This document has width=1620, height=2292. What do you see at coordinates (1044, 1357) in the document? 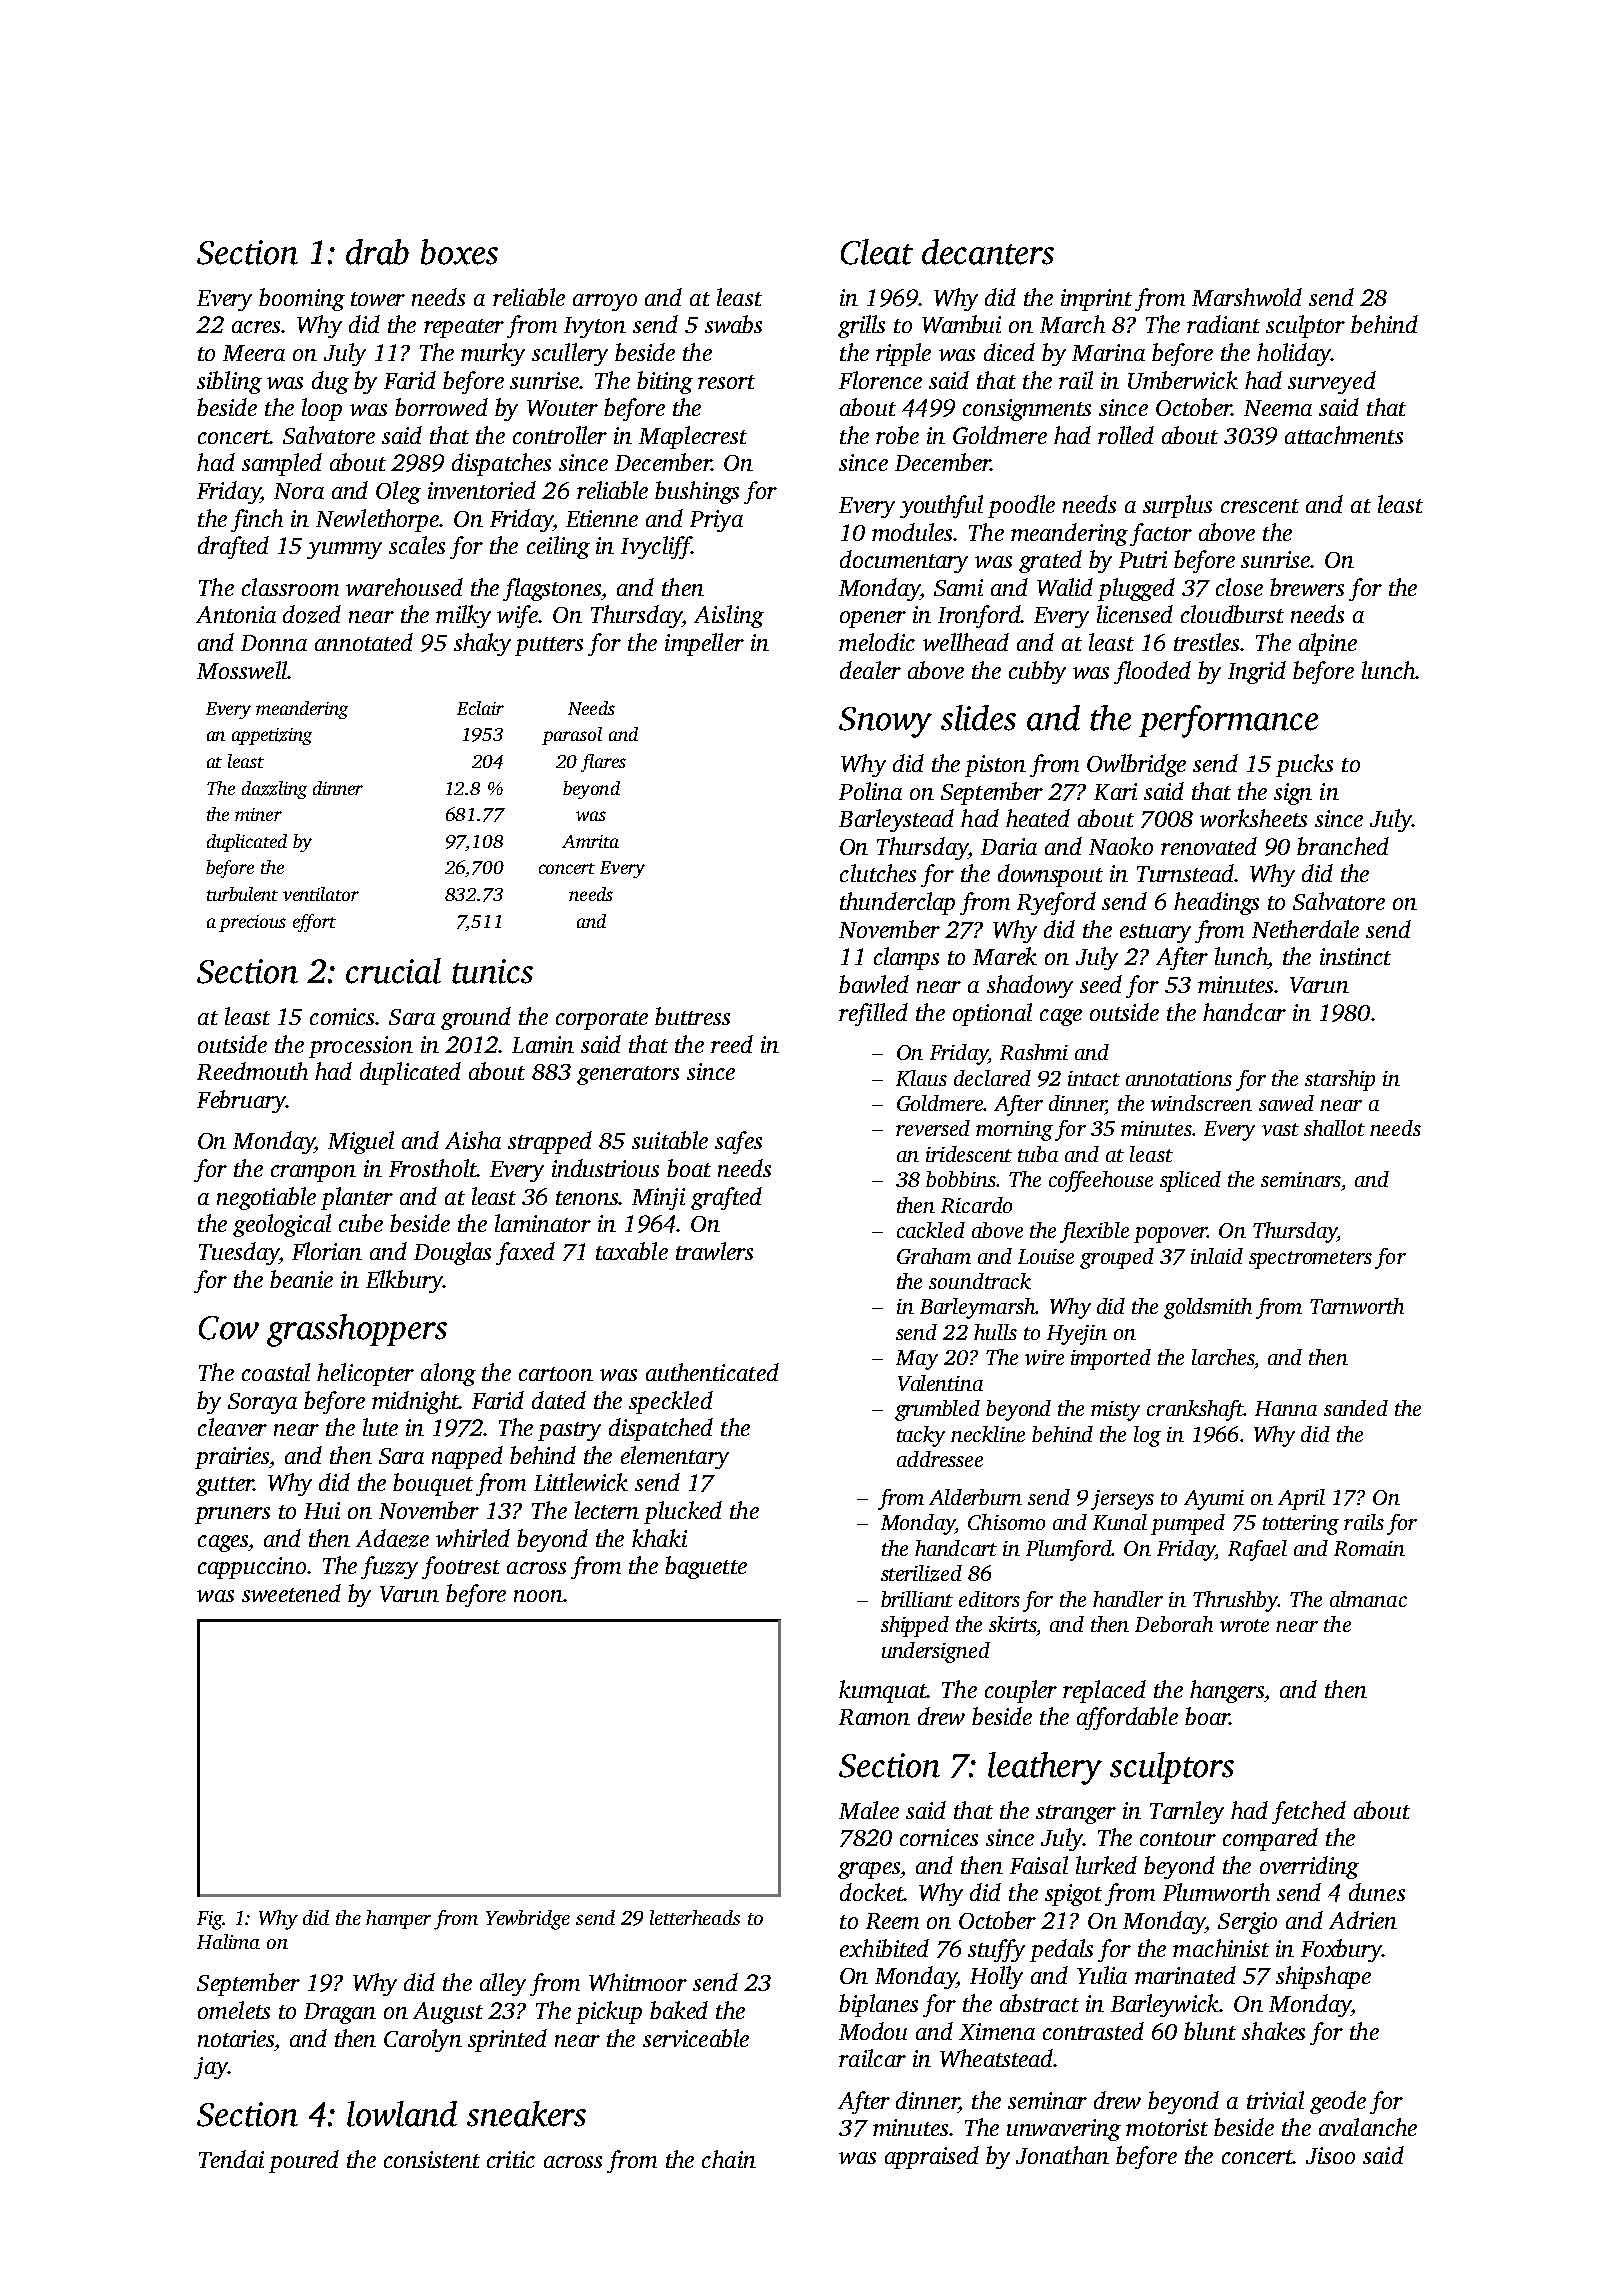
I see `wire` at bounding box center [1044, 1357].
